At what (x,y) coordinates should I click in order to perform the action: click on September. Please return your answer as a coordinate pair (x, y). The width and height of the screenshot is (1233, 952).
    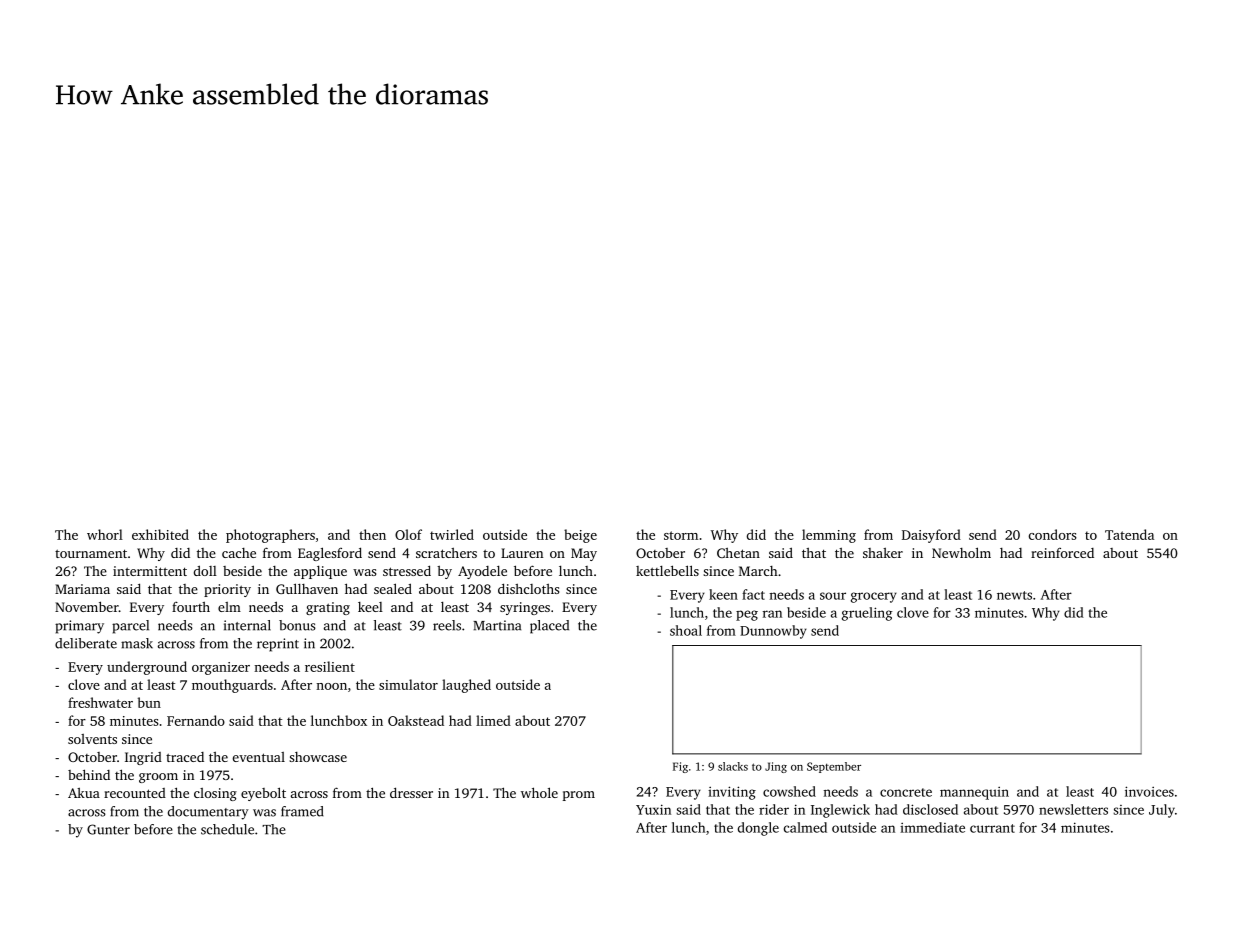
    Looking at the image, I should click on (834, 767).
